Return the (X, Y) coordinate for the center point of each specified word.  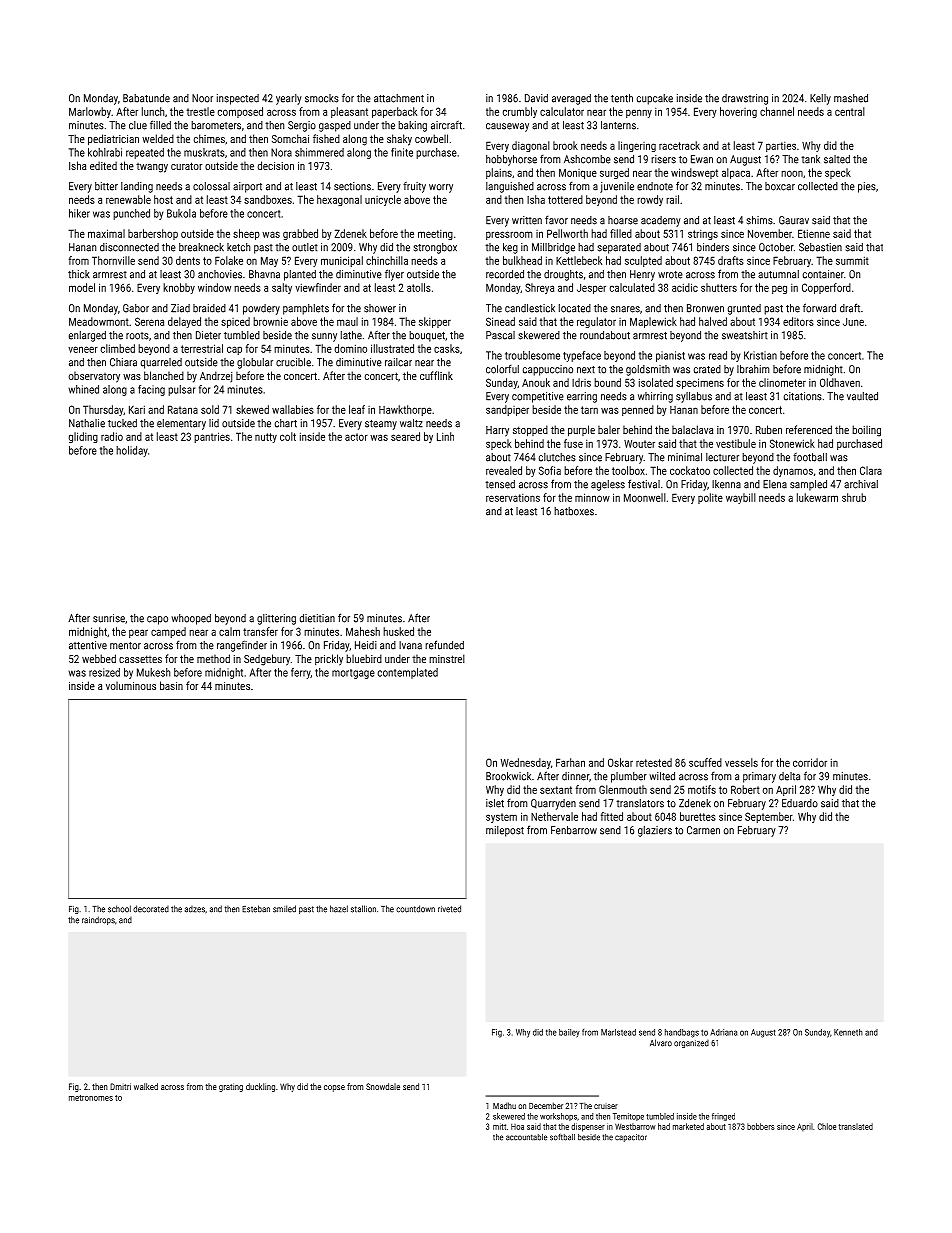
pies (867, 187)
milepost (505, 831)
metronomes (91, 1098)
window (214, 287)
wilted (662, 776)
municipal (342, 261)
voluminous (131, 685)
